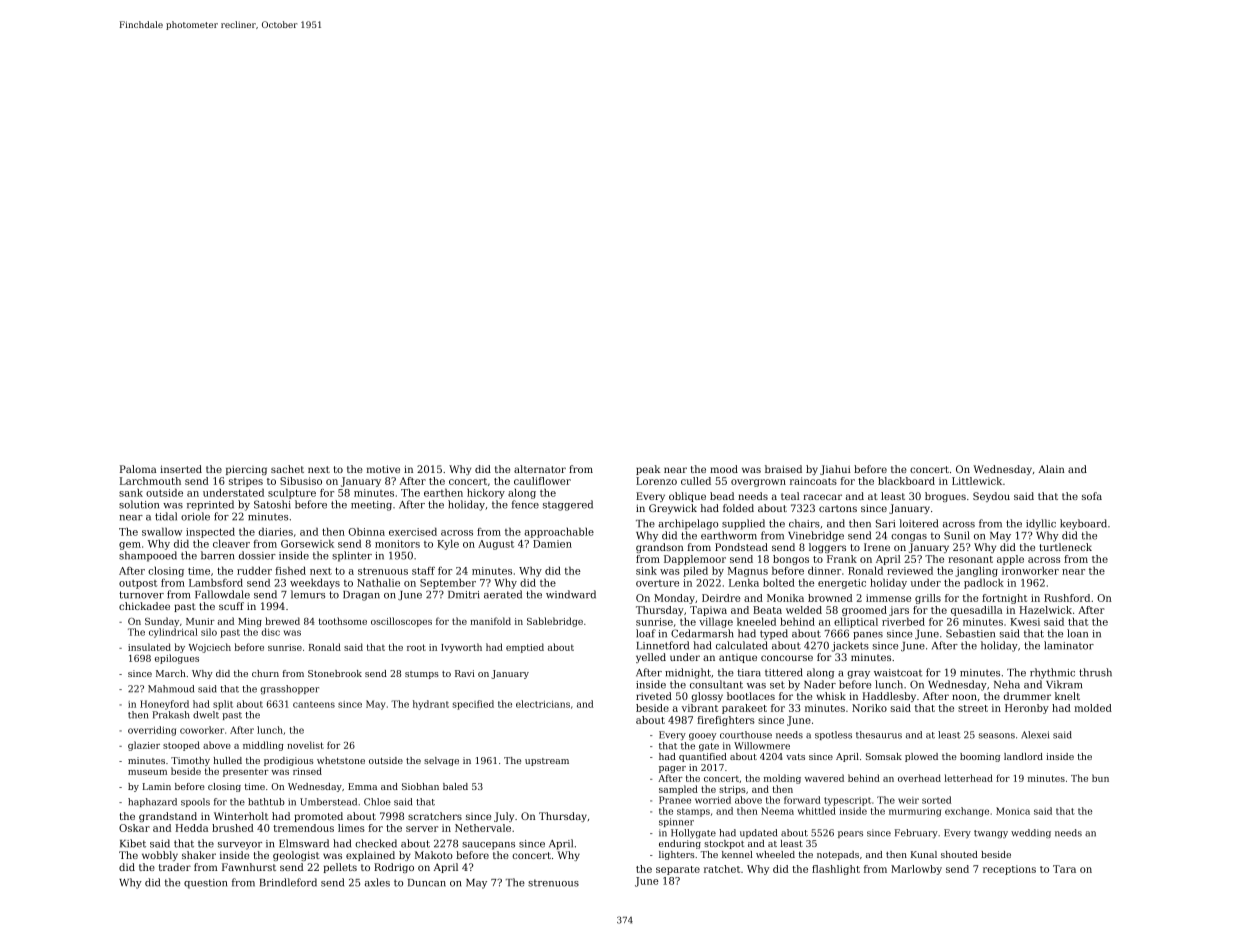 This page has height=952, width=1233. Describe the element at coordinates (648, 470) in the page. I see `peak` at that location.
